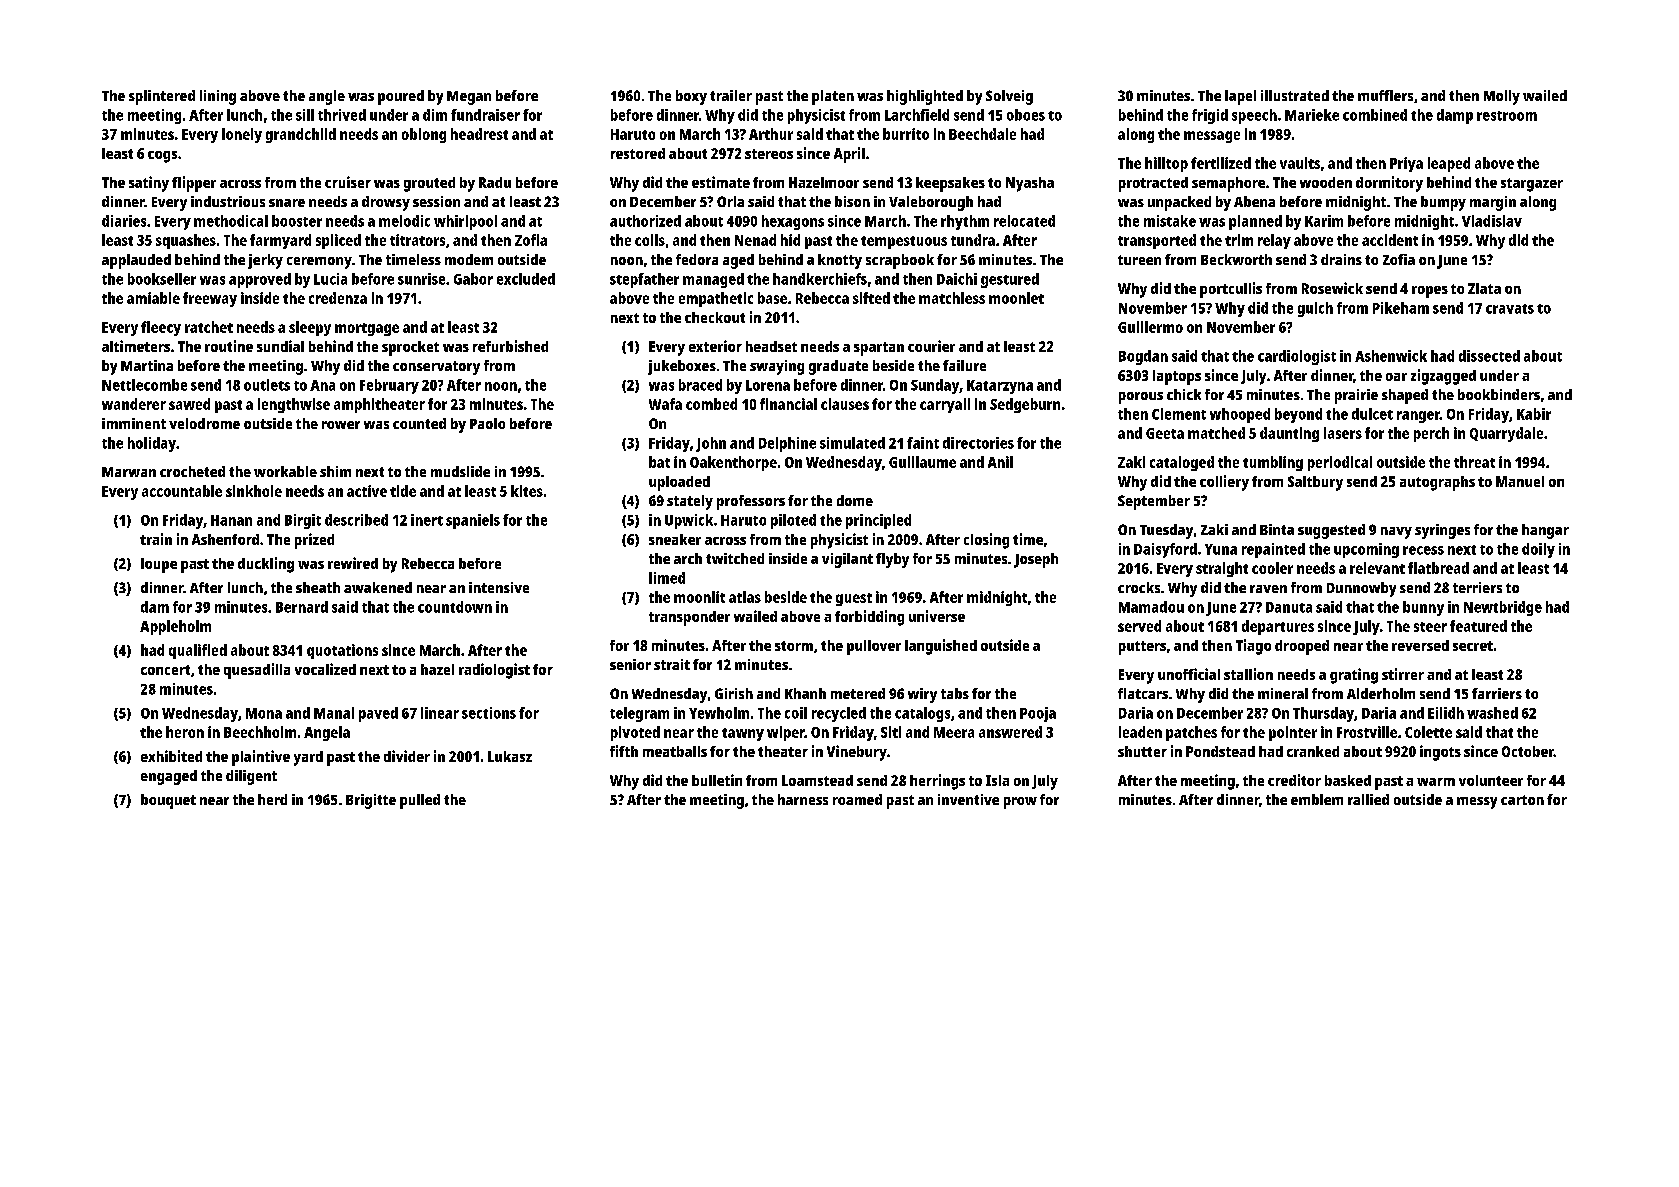  I want to click on plaintive, so click(261, 758).
